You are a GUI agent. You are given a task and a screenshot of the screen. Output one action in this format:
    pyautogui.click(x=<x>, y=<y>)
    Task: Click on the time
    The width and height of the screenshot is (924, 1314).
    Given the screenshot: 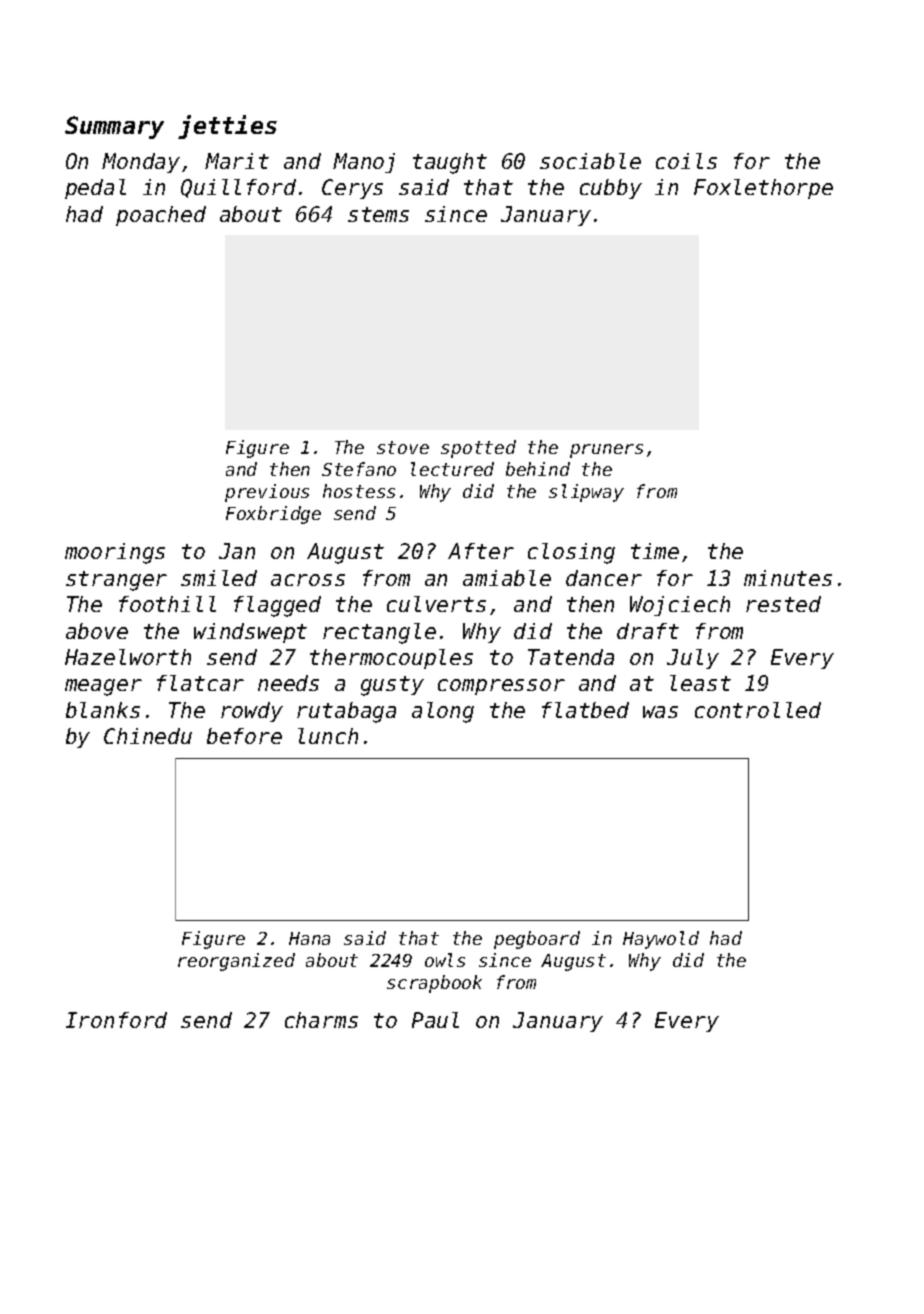 What is the action you would take?
    pyautogui.click(x=655, y=551)
